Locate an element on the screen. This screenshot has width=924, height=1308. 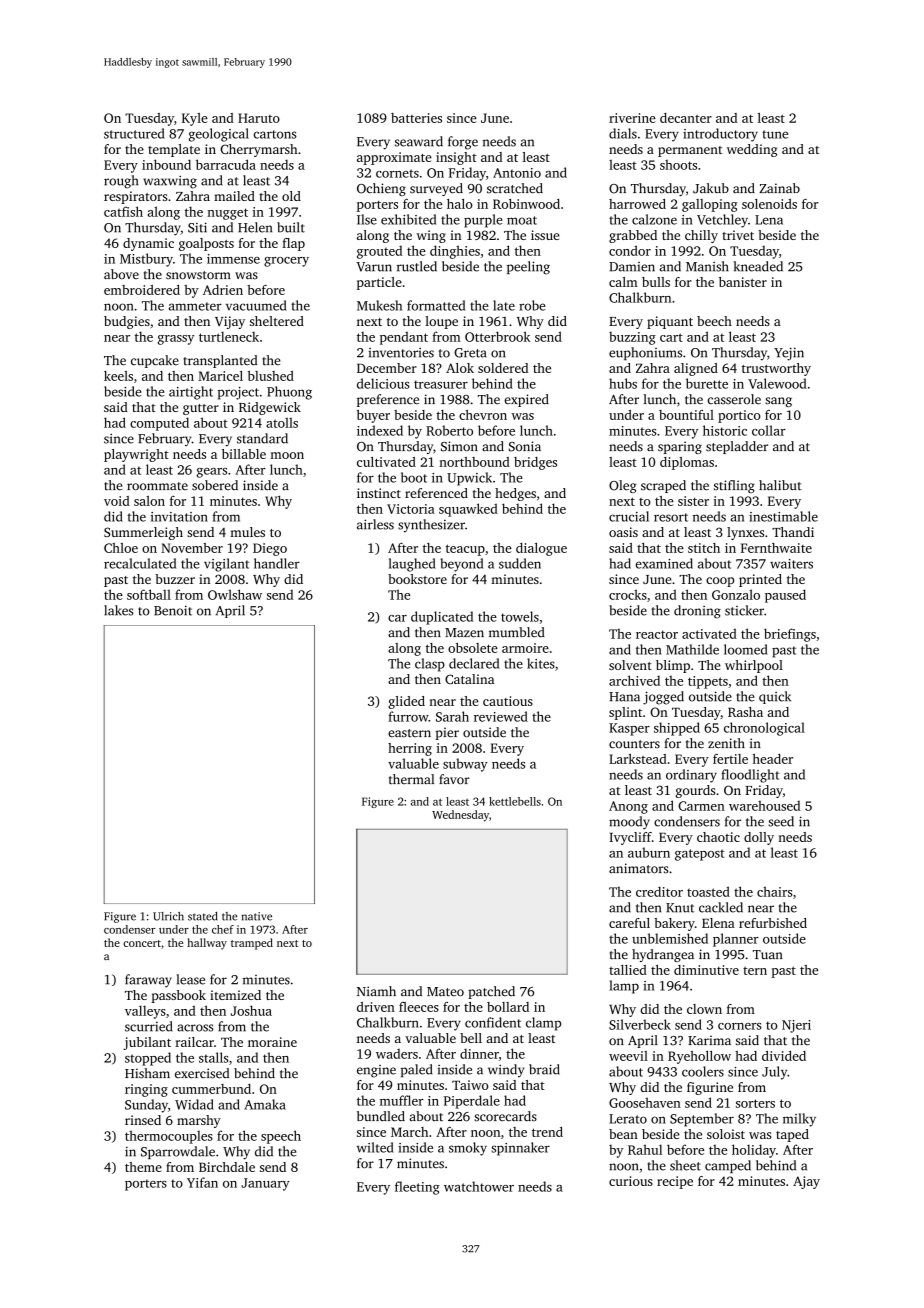
mules is located at coordinates (247, 532).
